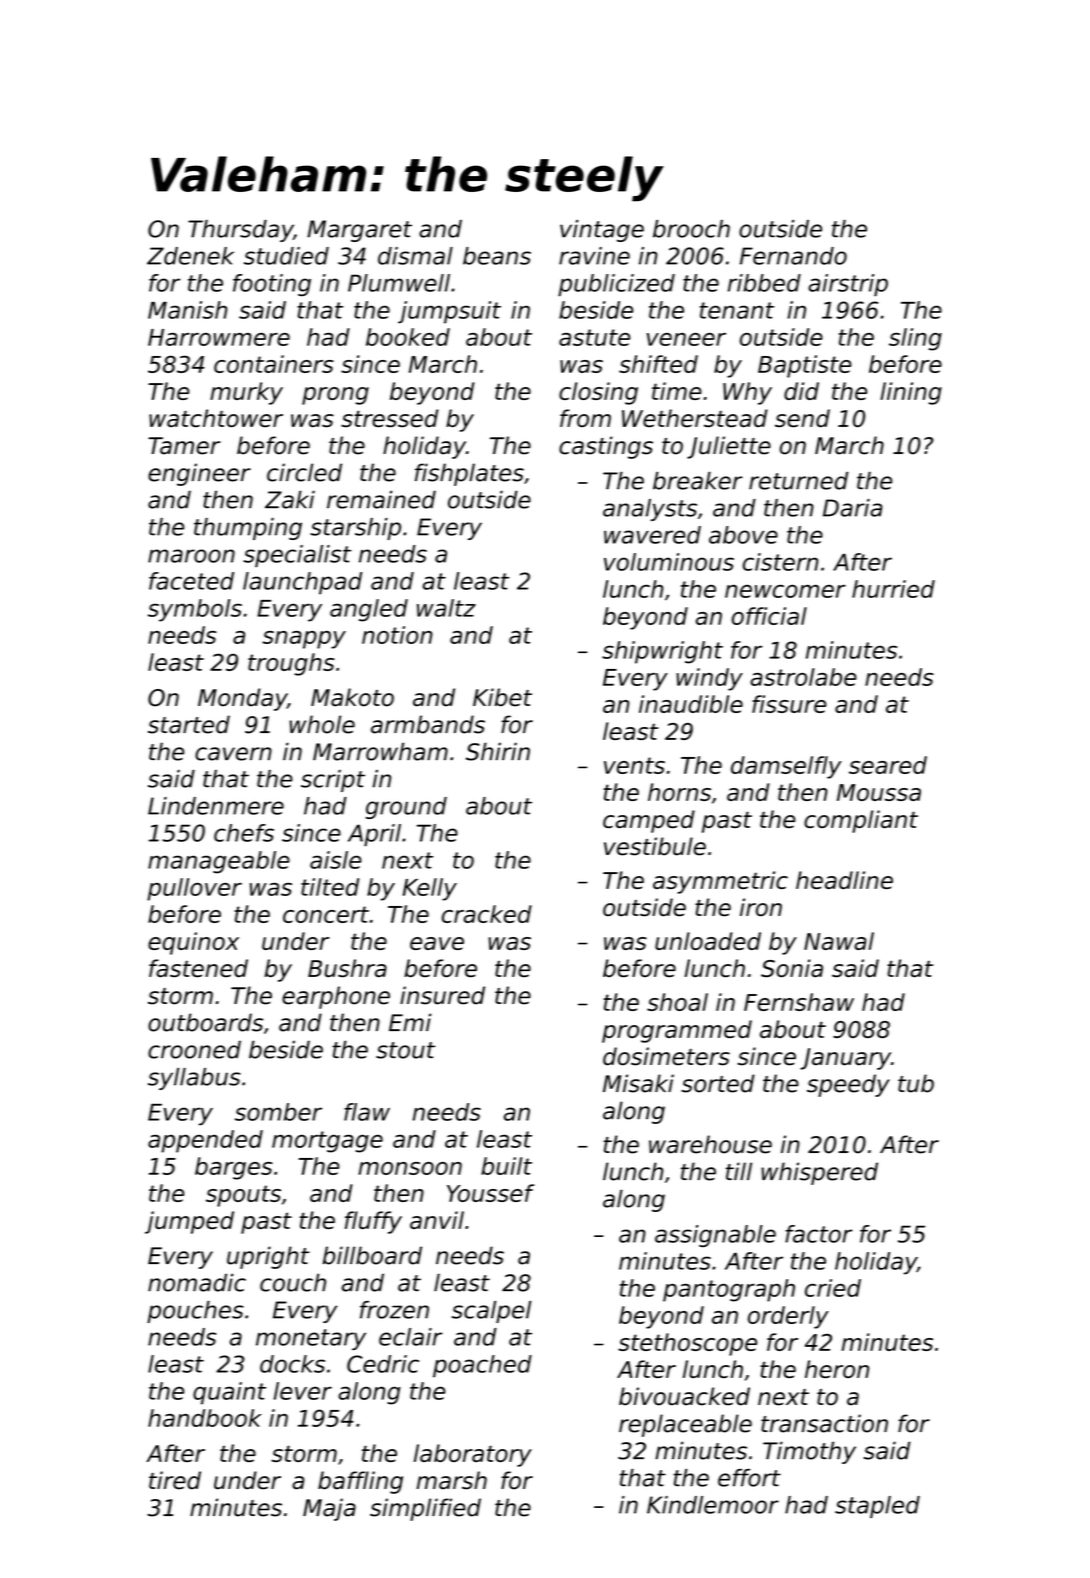  Describe the element at coordinates (915, 339) in the page. I see `sling` at that location.
